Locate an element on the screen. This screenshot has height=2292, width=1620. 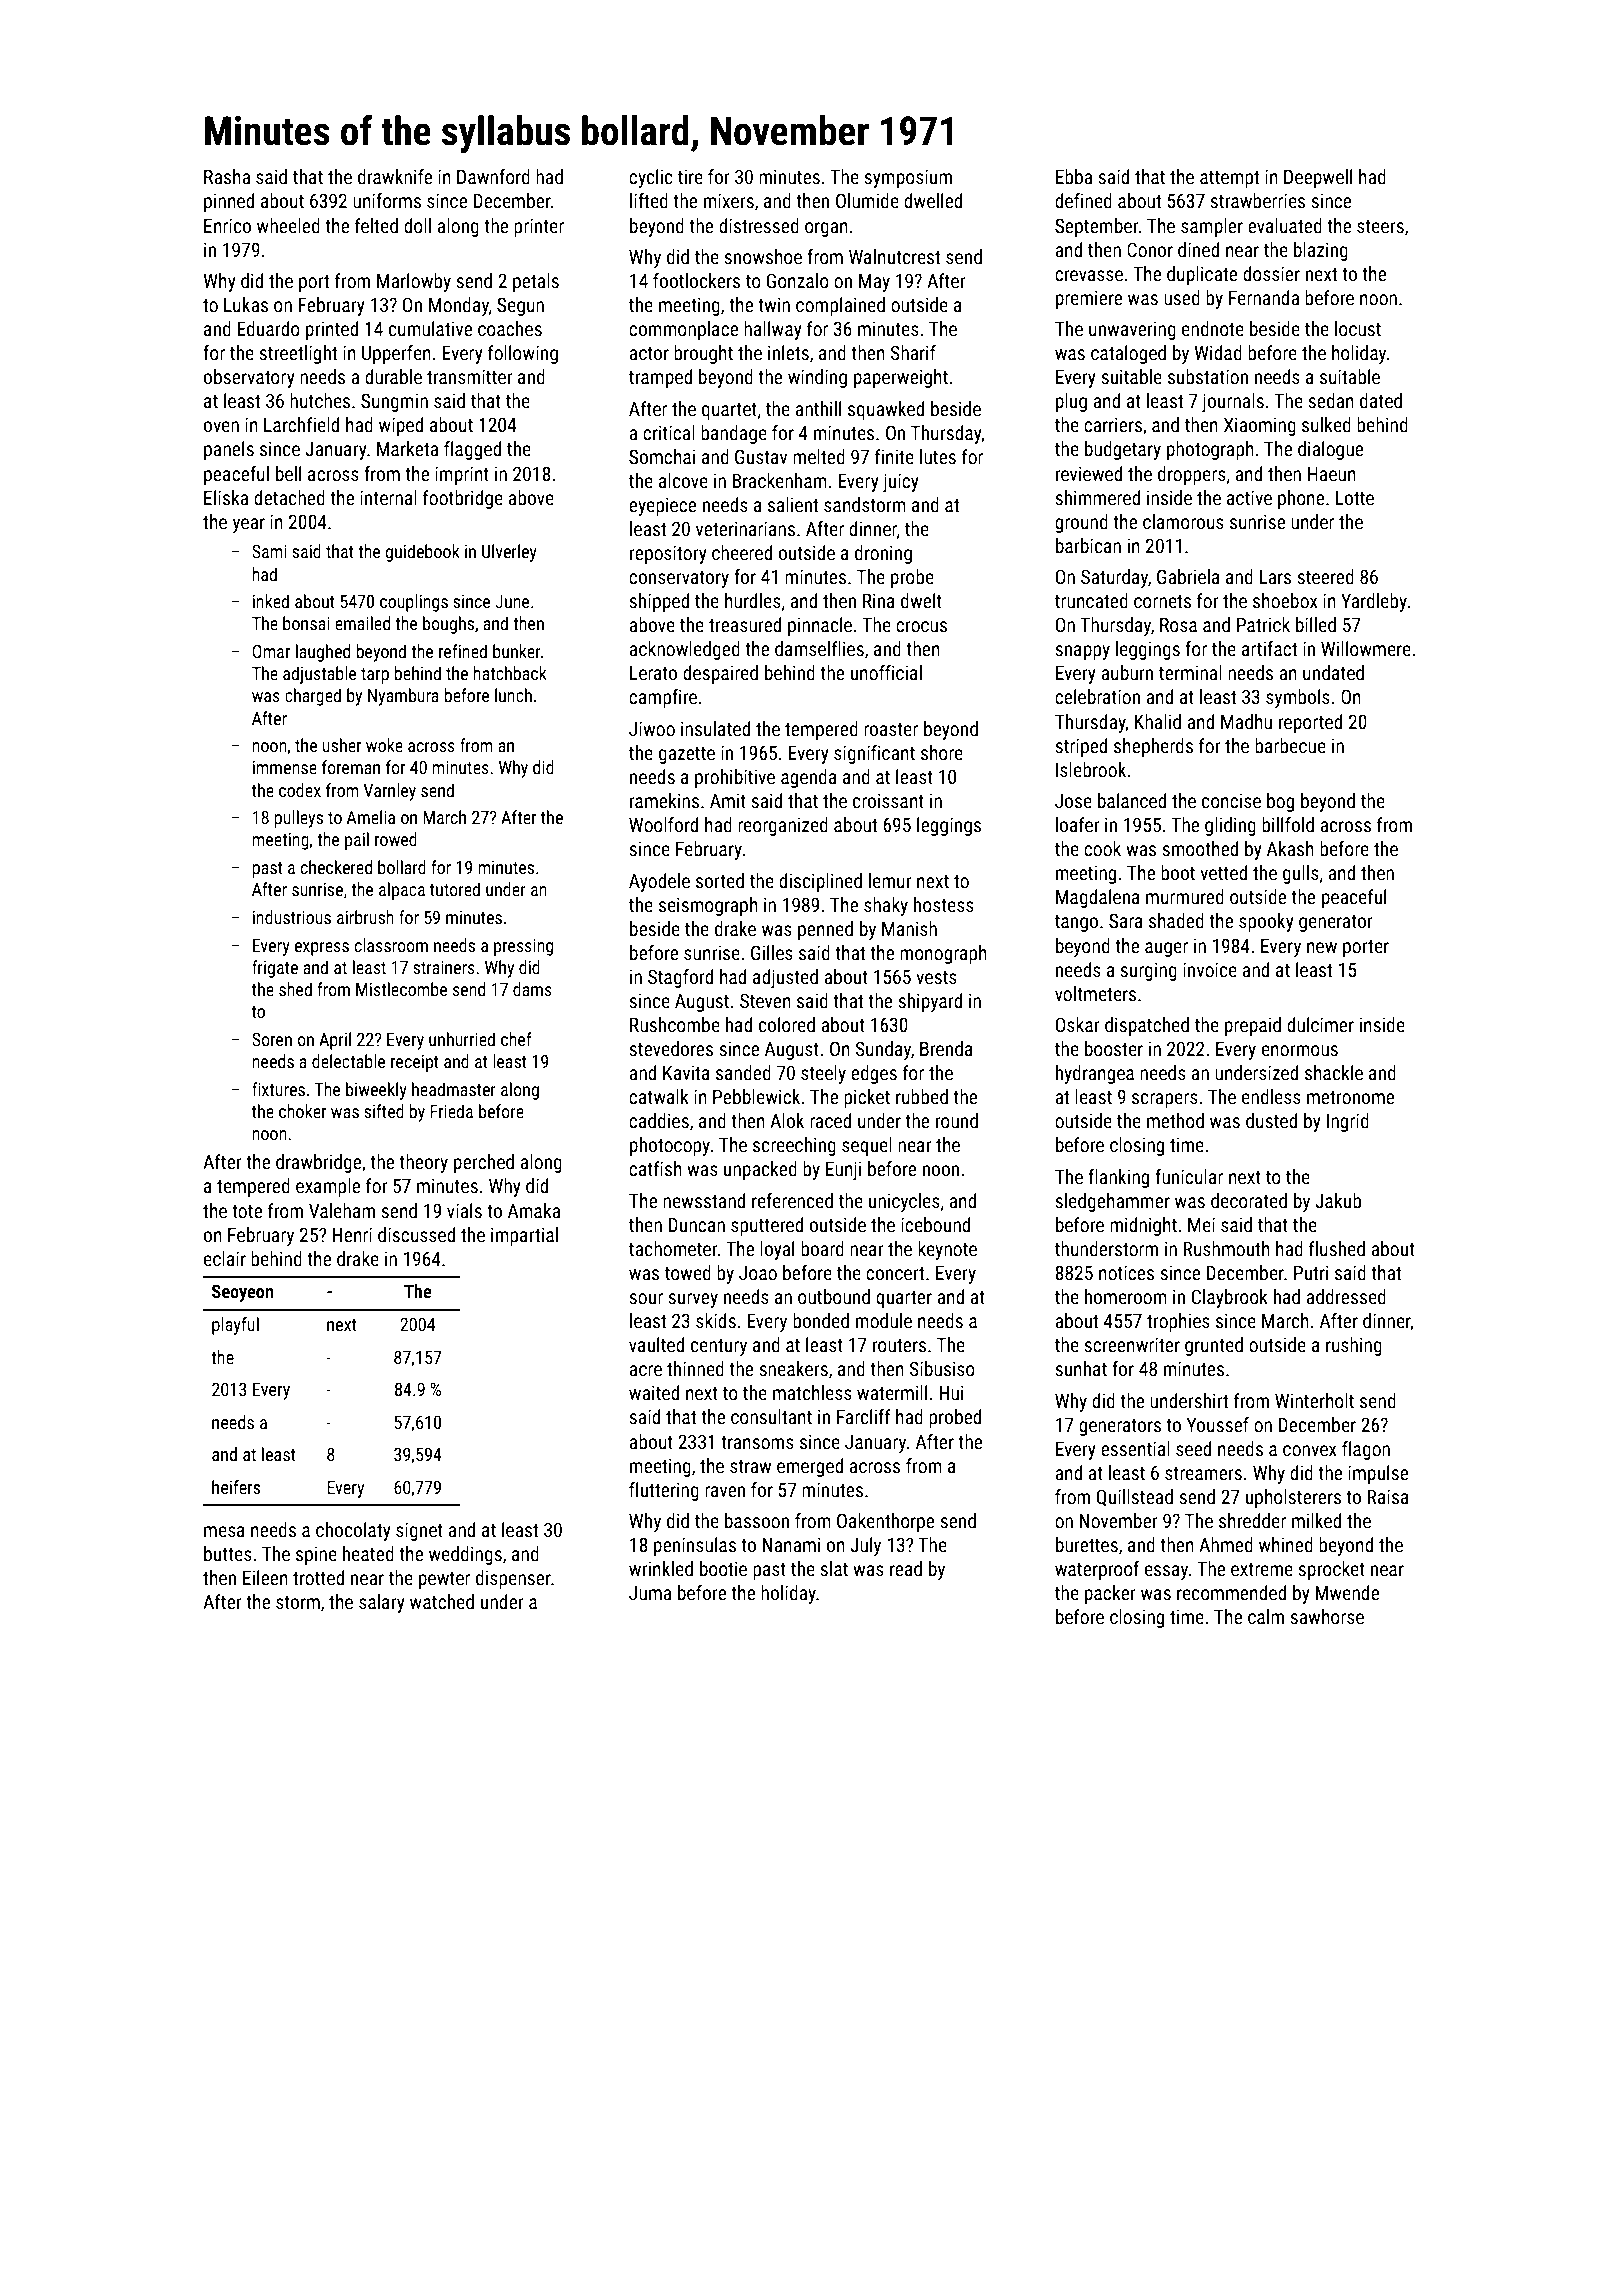
pressing is located at coordinates (523, 947).
